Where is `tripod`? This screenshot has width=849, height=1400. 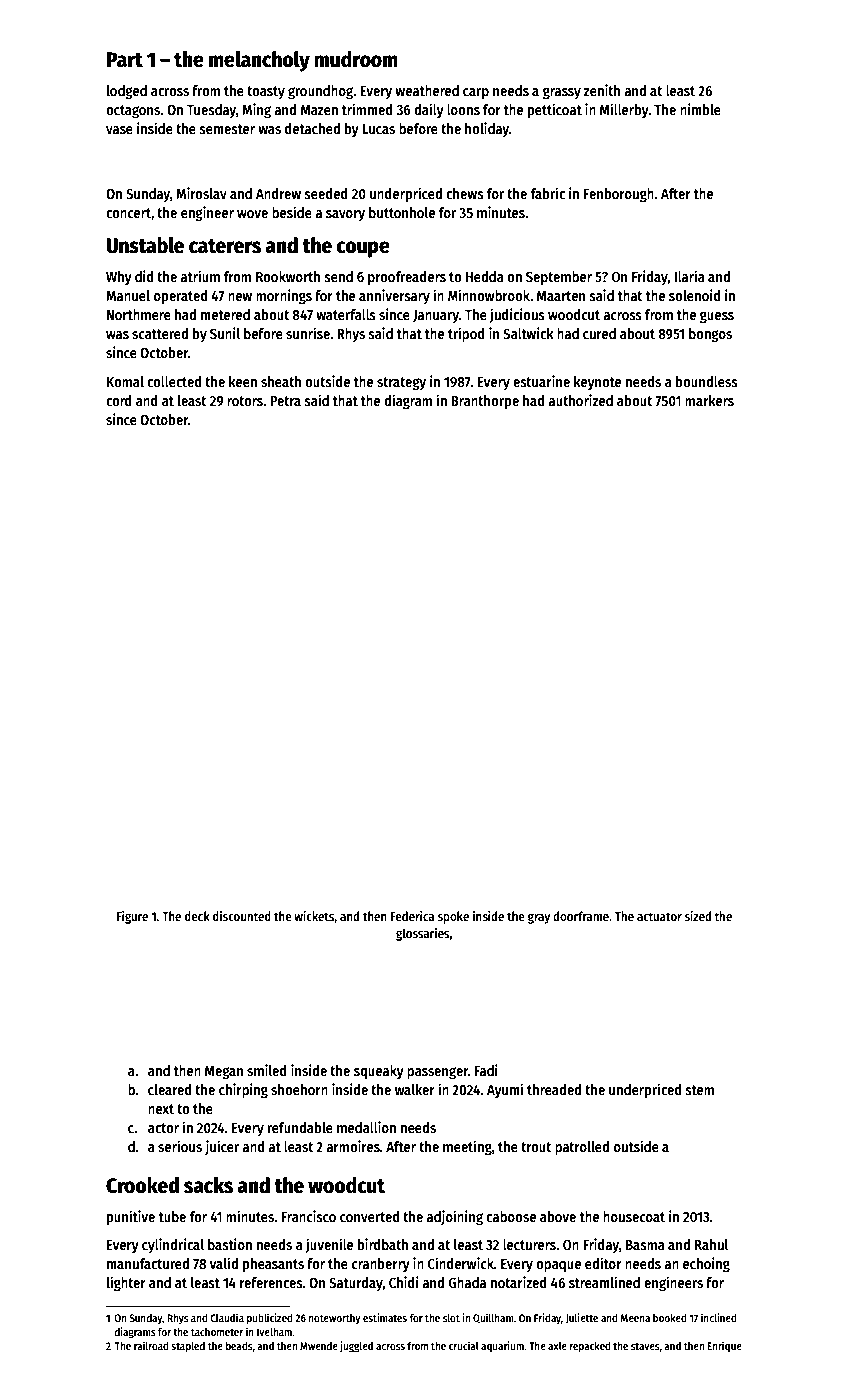 tripod is located at coordinates (466, 334).
